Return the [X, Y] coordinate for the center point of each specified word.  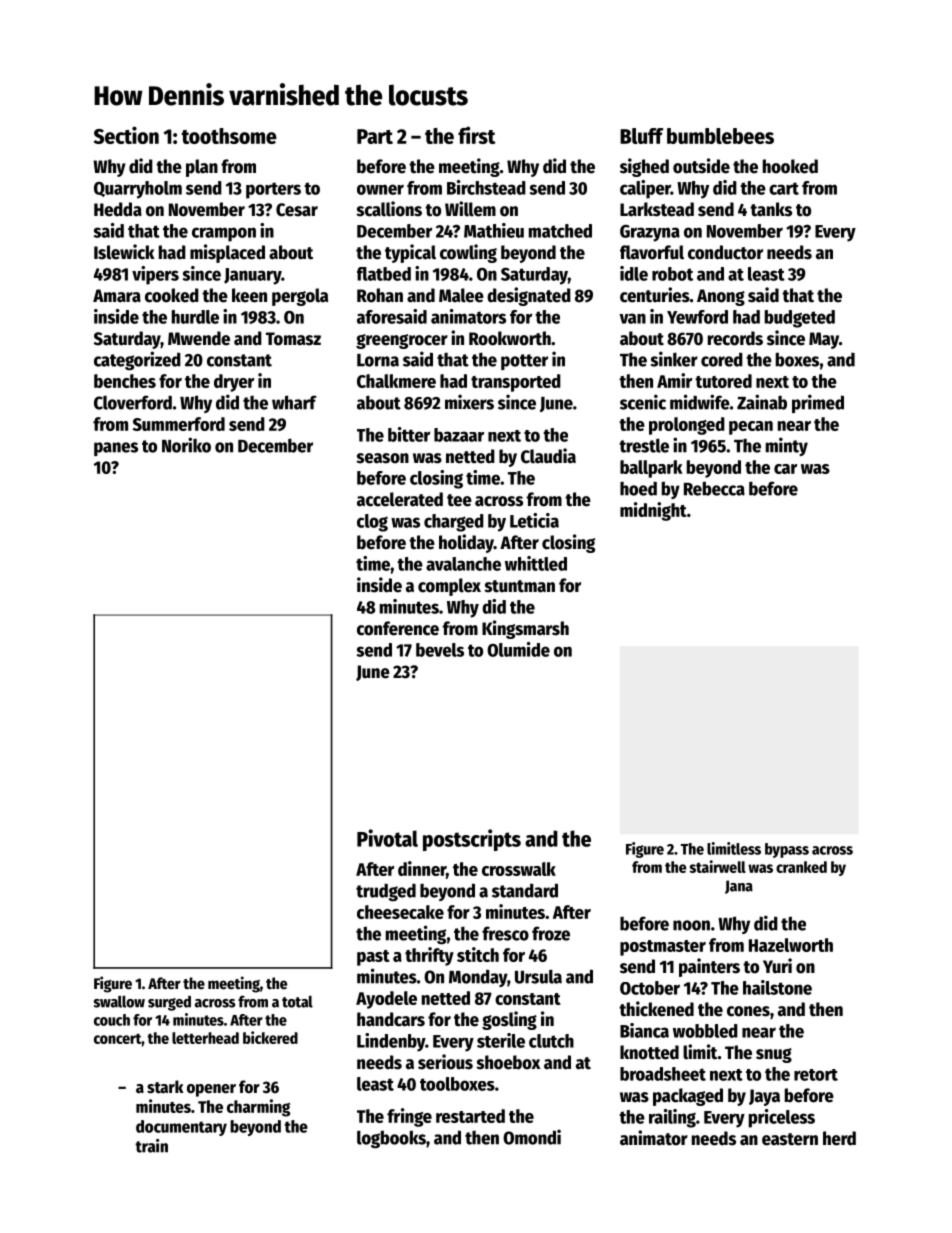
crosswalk [519, 869]
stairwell [717, 866]
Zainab [762, 402]
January [252, 276]
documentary [181, 1128]
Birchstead [486, 187]
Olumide [518, 649]
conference [398, 628]
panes [116, 449]
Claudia [548, 456]
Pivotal [387, 838]
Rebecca [714, 488]
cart [784, 188]
